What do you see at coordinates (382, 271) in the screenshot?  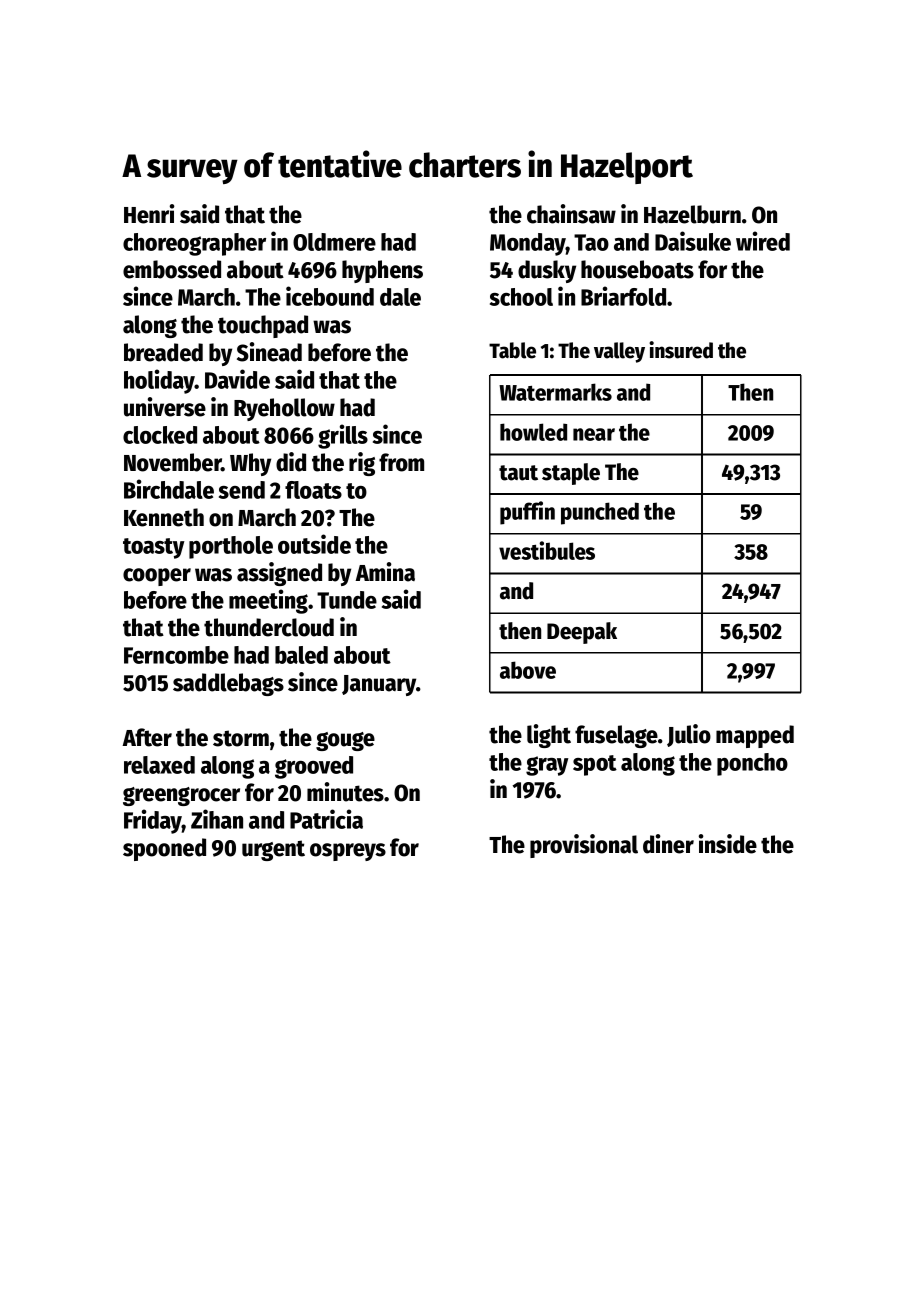 I see `hyphens` at bounding box center [382, 271].
